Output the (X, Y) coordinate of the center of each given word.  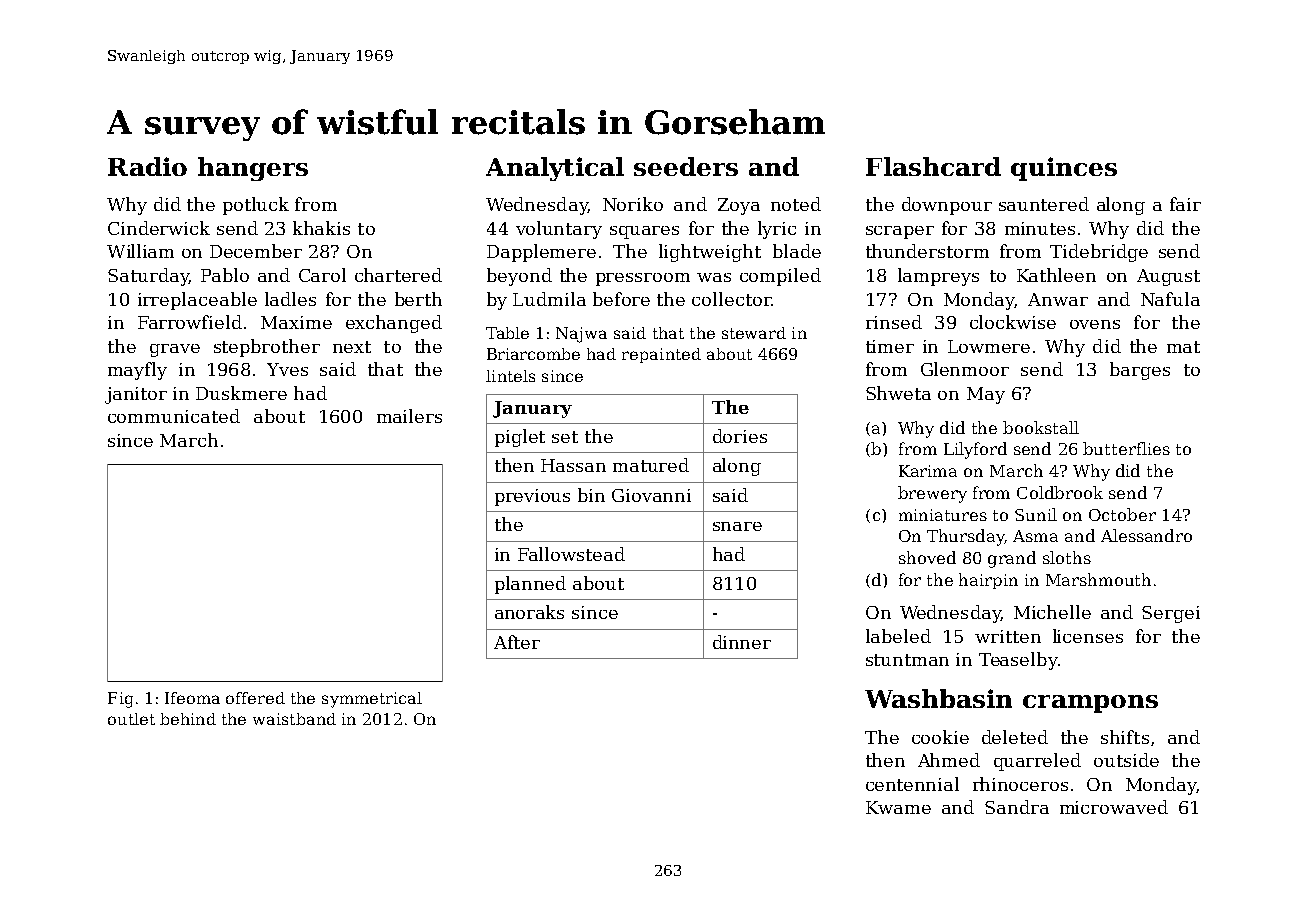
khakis (321, 228)
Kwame (898, 807)
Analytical (555, 169)
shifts (1125, 737)
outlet (131, 719)
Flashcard (933, 166)
